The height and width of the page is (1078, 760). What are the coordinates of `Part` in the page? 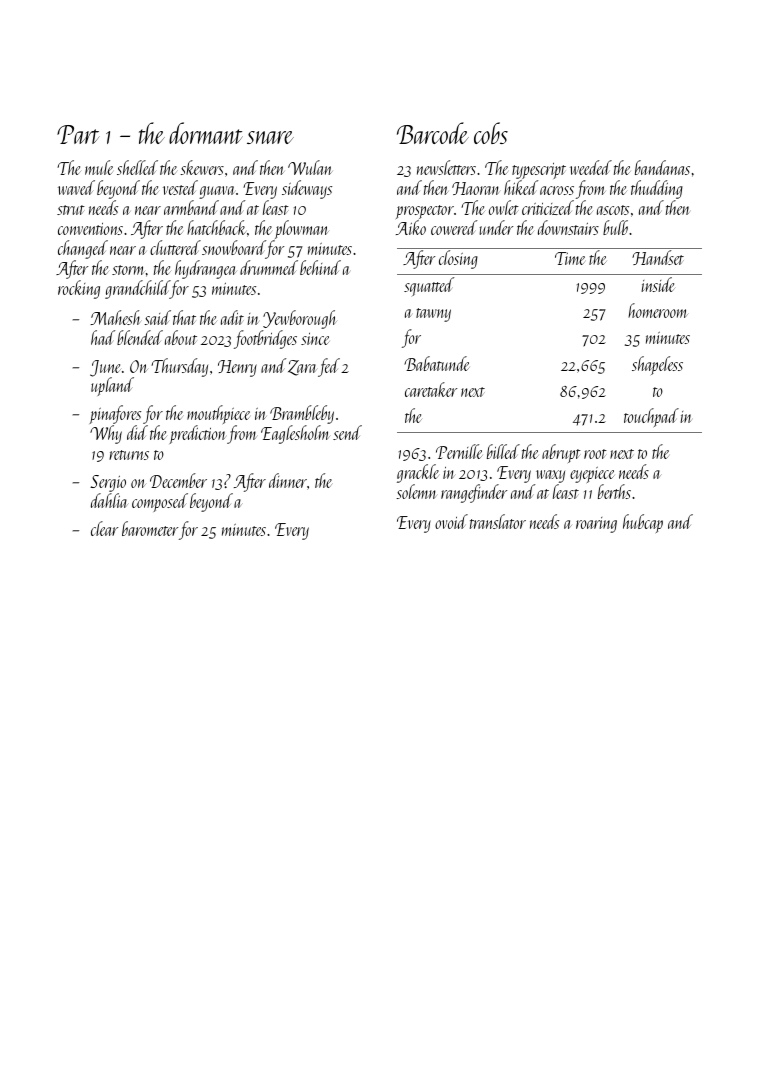 It's located at (78, 134).
